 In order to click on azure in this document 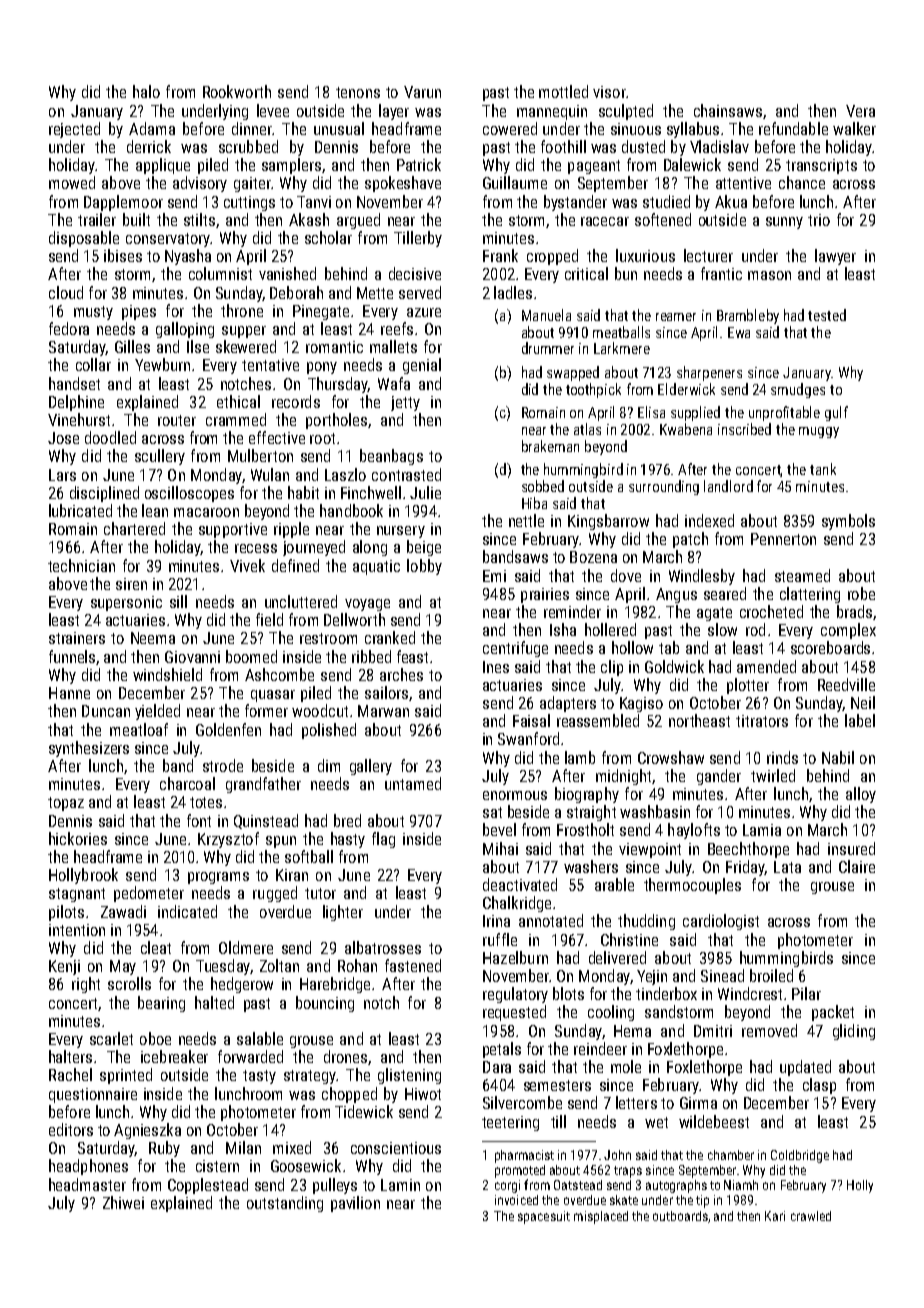, I will do `click(424, 312)`.
